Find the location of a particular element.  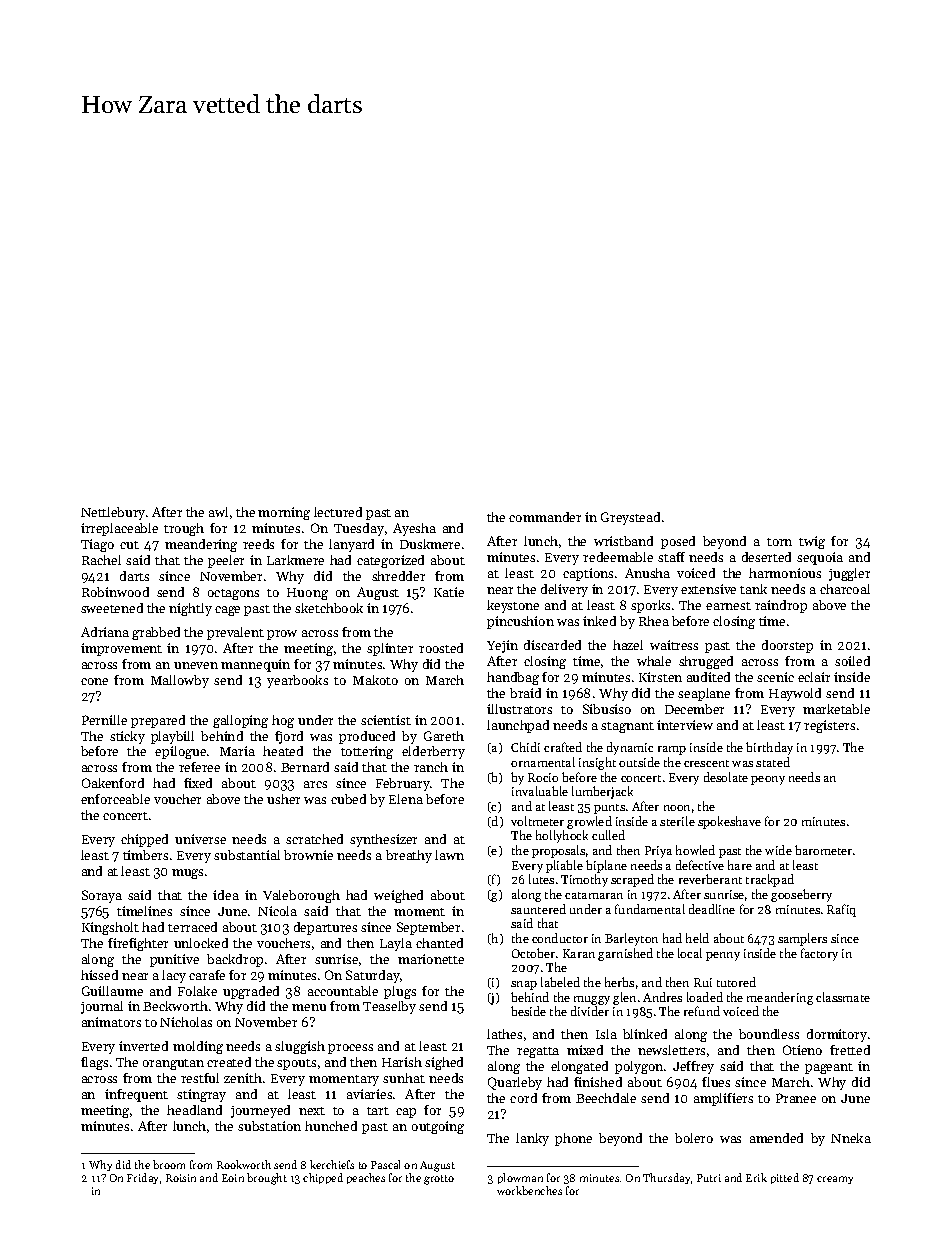

raindrop is located at coordinates (781, 606).
